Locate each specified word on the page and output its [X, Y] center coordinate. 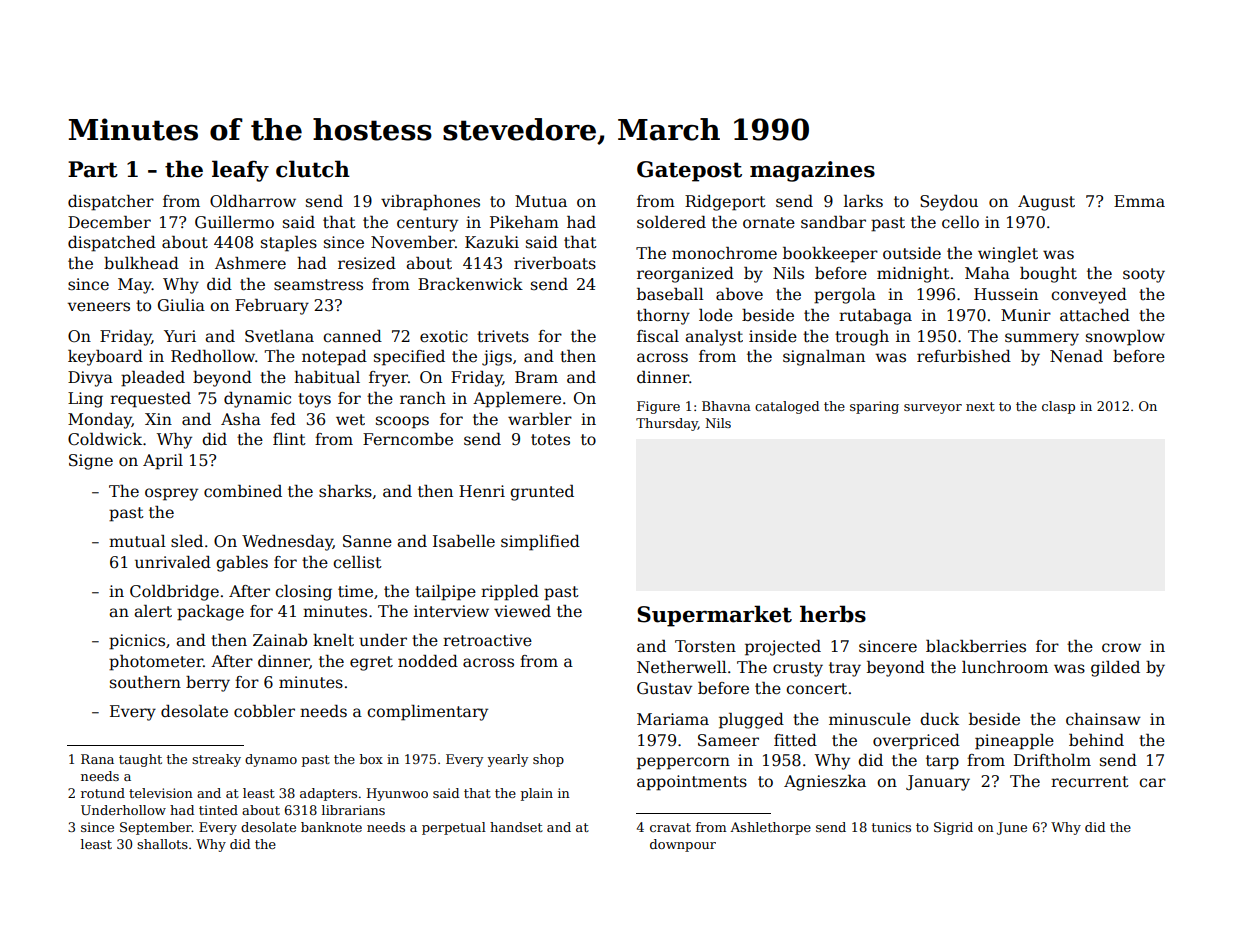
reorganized [685, 275]
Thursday [667, 424]
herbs [833, 614]
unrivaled [173, 562]
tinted [218, 810]
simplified [540, 543]
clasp [1058, 407]
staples [289, 244]
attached [1095, 315]
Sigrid [953, 828]
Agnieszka [825, 783]
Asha [241, 419]
